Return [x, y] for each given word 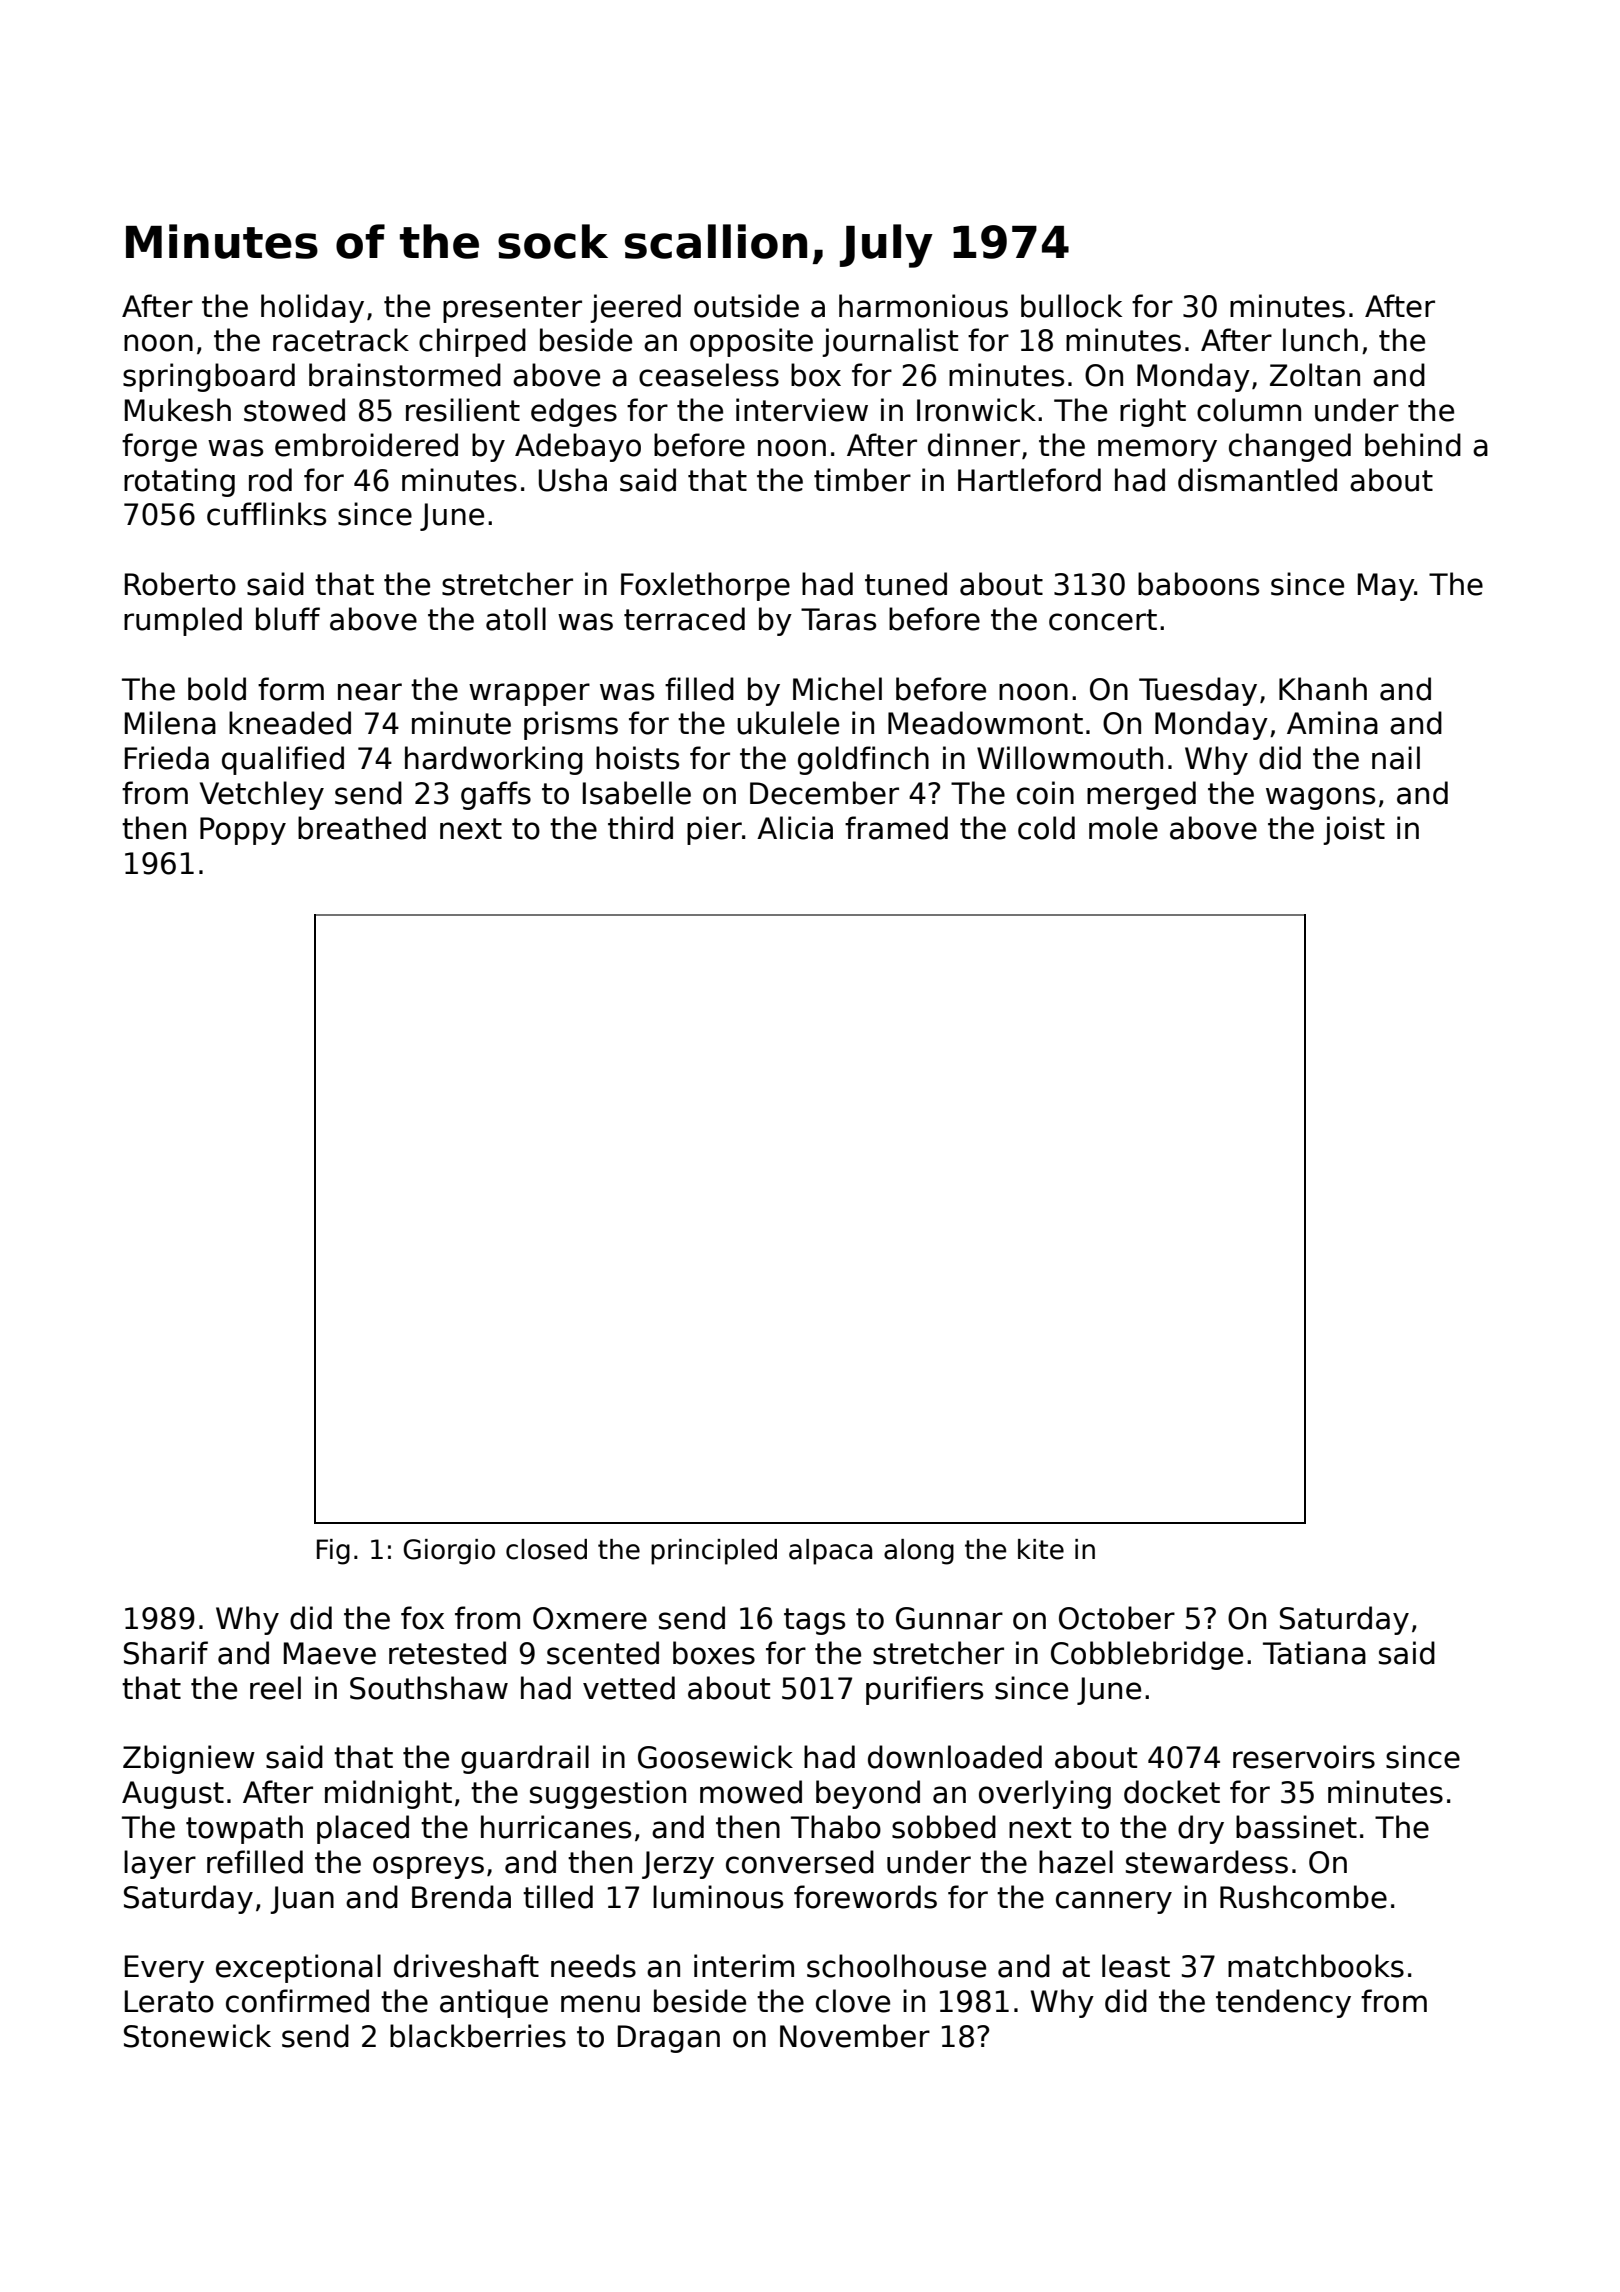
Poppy [243, 831]
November [855, 2036]
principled [714, 1552]
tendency [1283, 2003]
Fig [333, 1552]
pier [714, 830]
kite [1041, 1549]
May [1386, 587]
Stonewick [197, 2036]
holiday [312, 308]
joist [1354, 830]
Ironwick [976, 410]
